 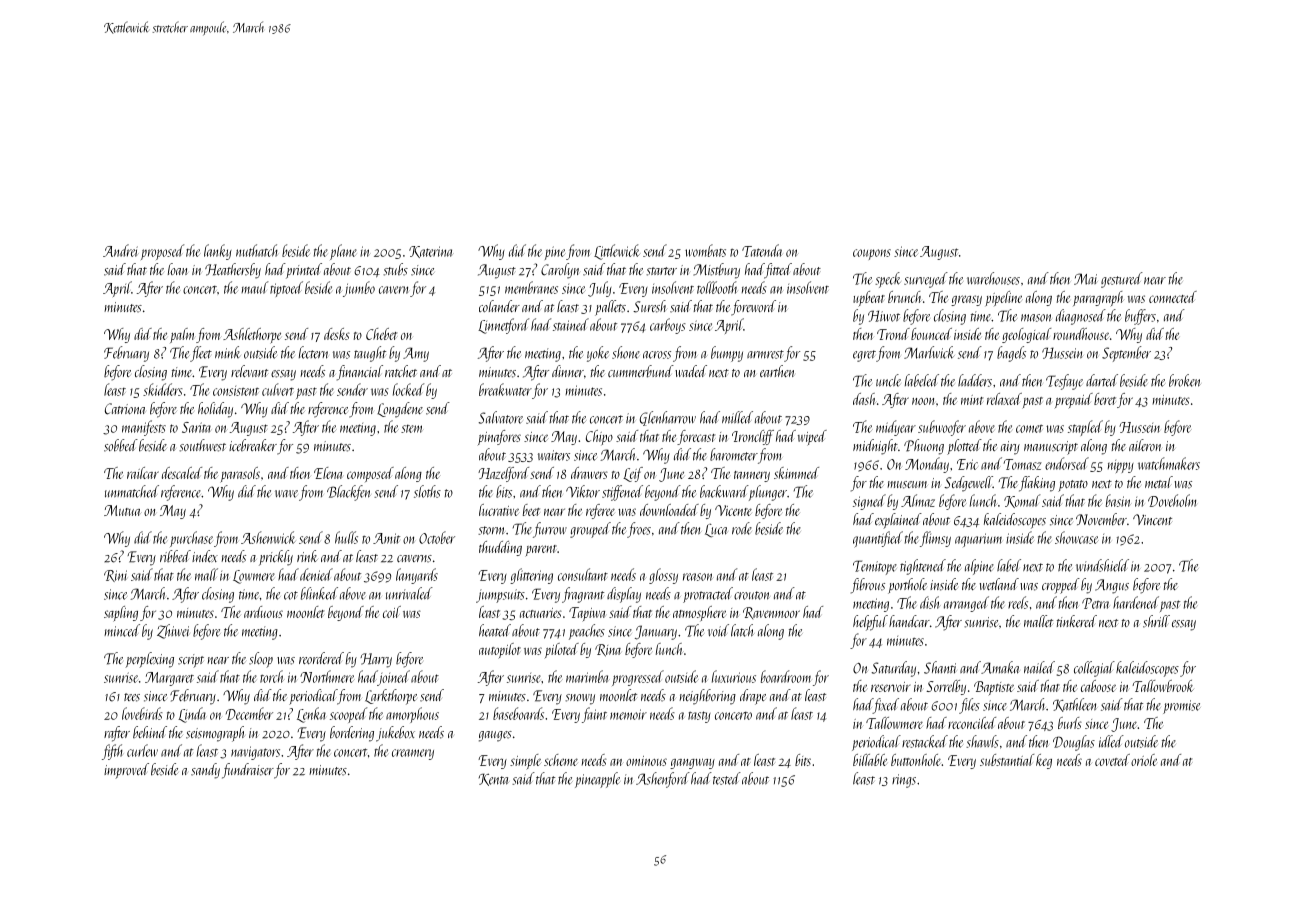 I want to click on forecast, so click(x=696, y=437).
